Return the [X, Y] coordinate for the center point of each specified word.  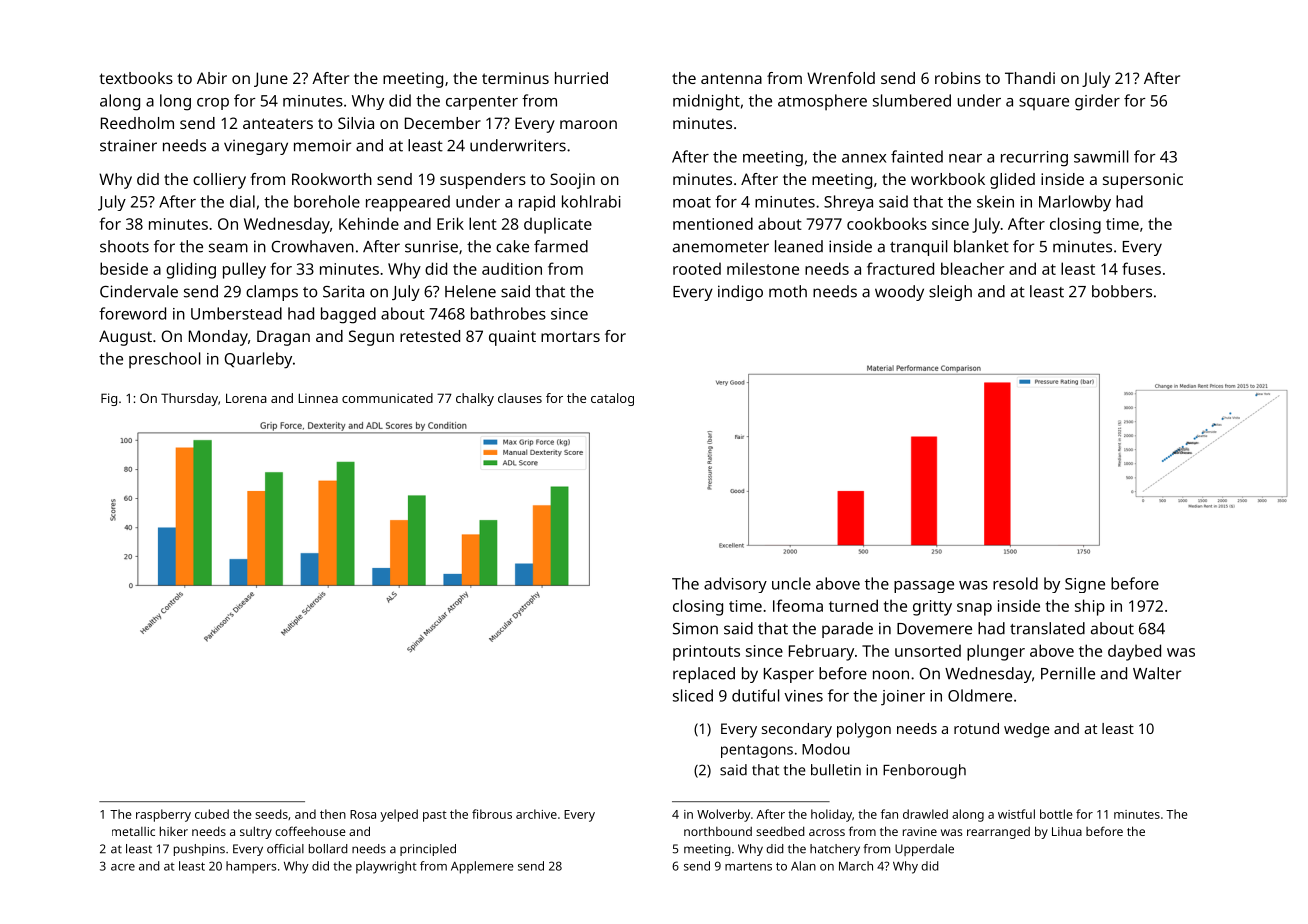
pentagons [757, 751]
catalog [612, 399]
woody [899, 293]
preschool [165, 360]
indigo [740, 293]
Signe [1085, 585]
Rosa [363, 814]
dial [242, 201]
